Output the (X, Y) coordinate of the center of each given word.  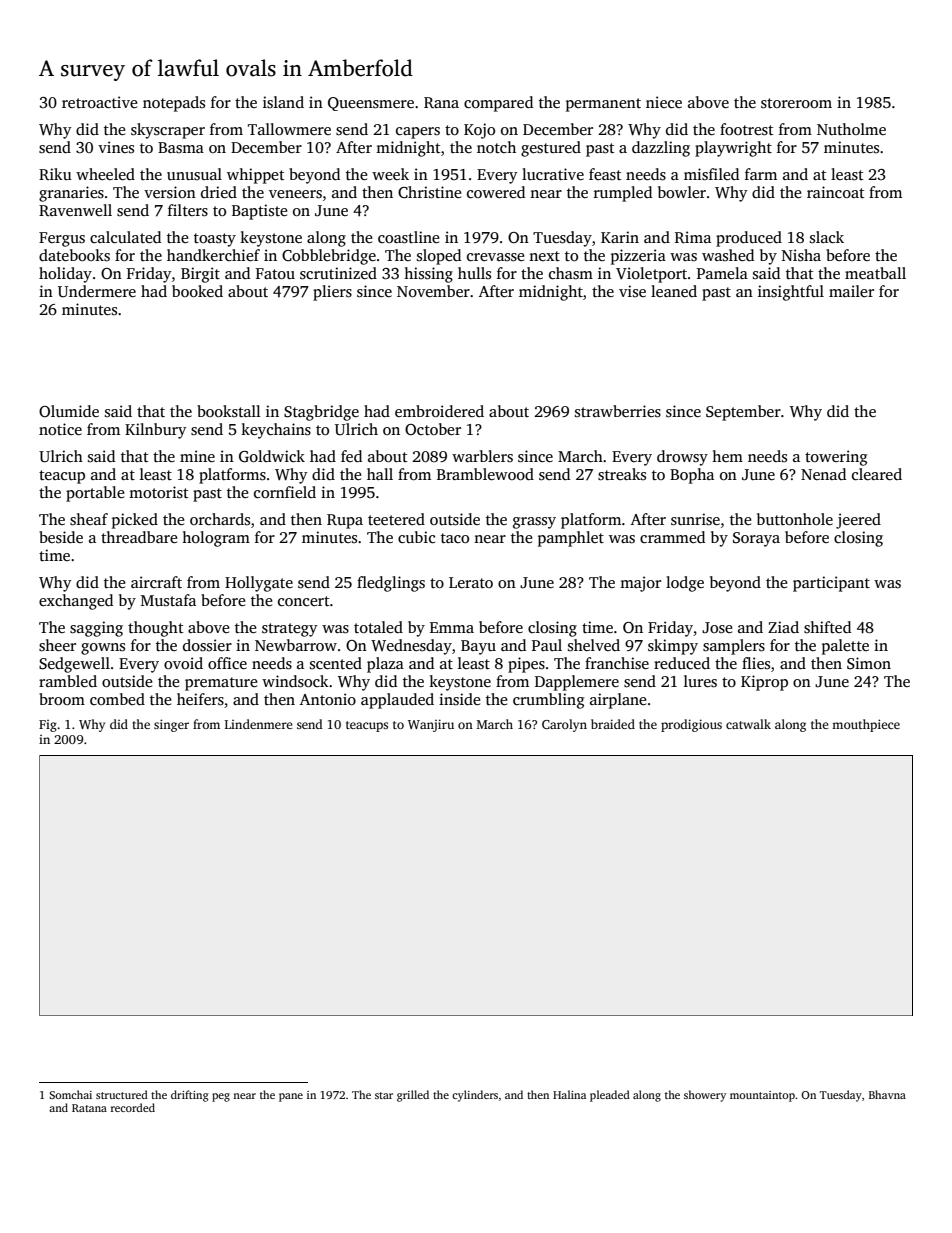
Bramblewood (485, 474)
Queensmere (371, 104)
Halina (569, 1094)
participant (831, 584)
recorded (133, 1107)
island (283, 102)
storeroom (796, 103)
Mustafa (168, 600)
